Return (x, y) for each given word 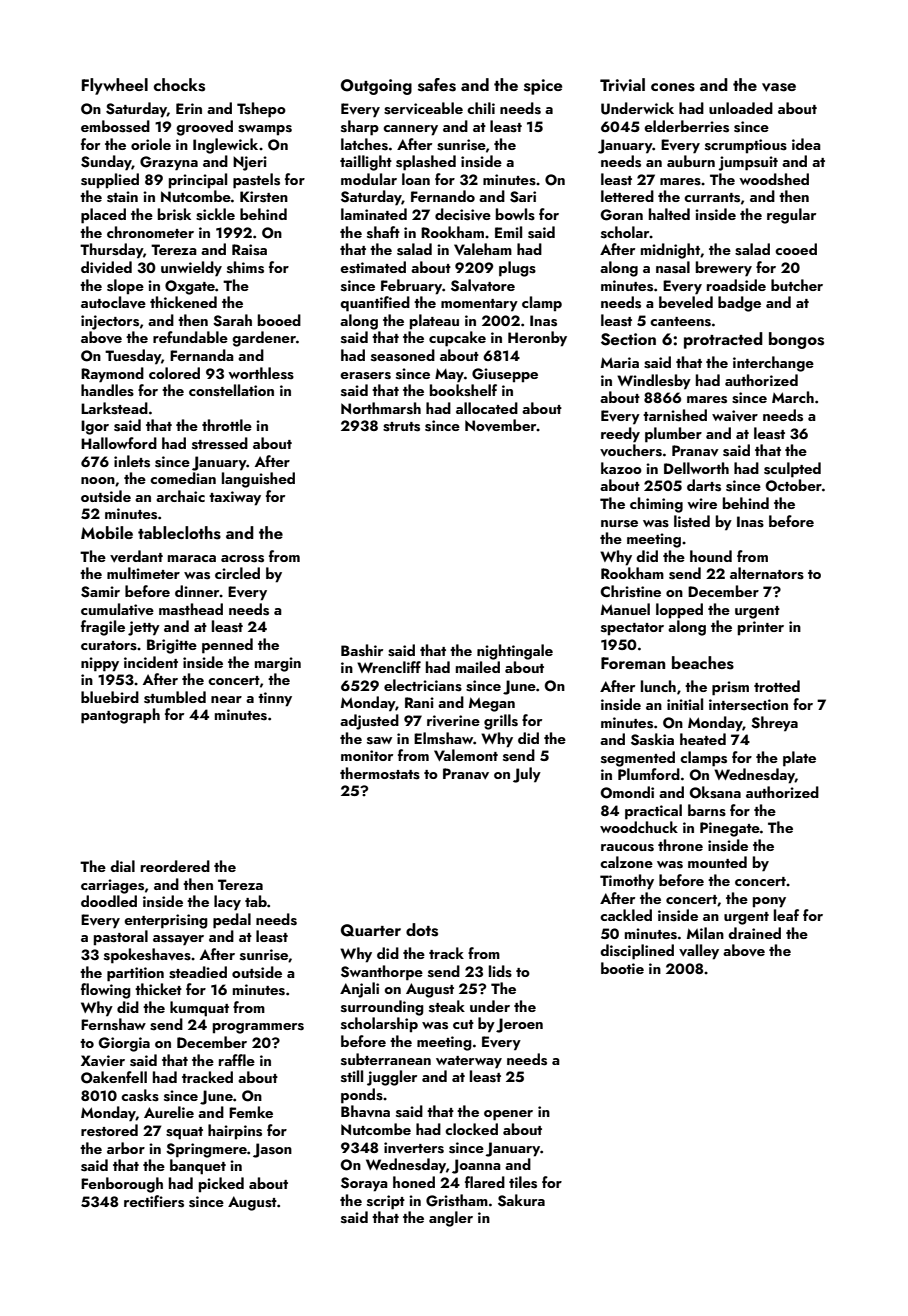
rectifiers (154, 1201)
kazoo (621, 468)
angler (451, 1219)
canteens (680, 322)
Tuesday (133, 357)
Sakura (521, 1200)
